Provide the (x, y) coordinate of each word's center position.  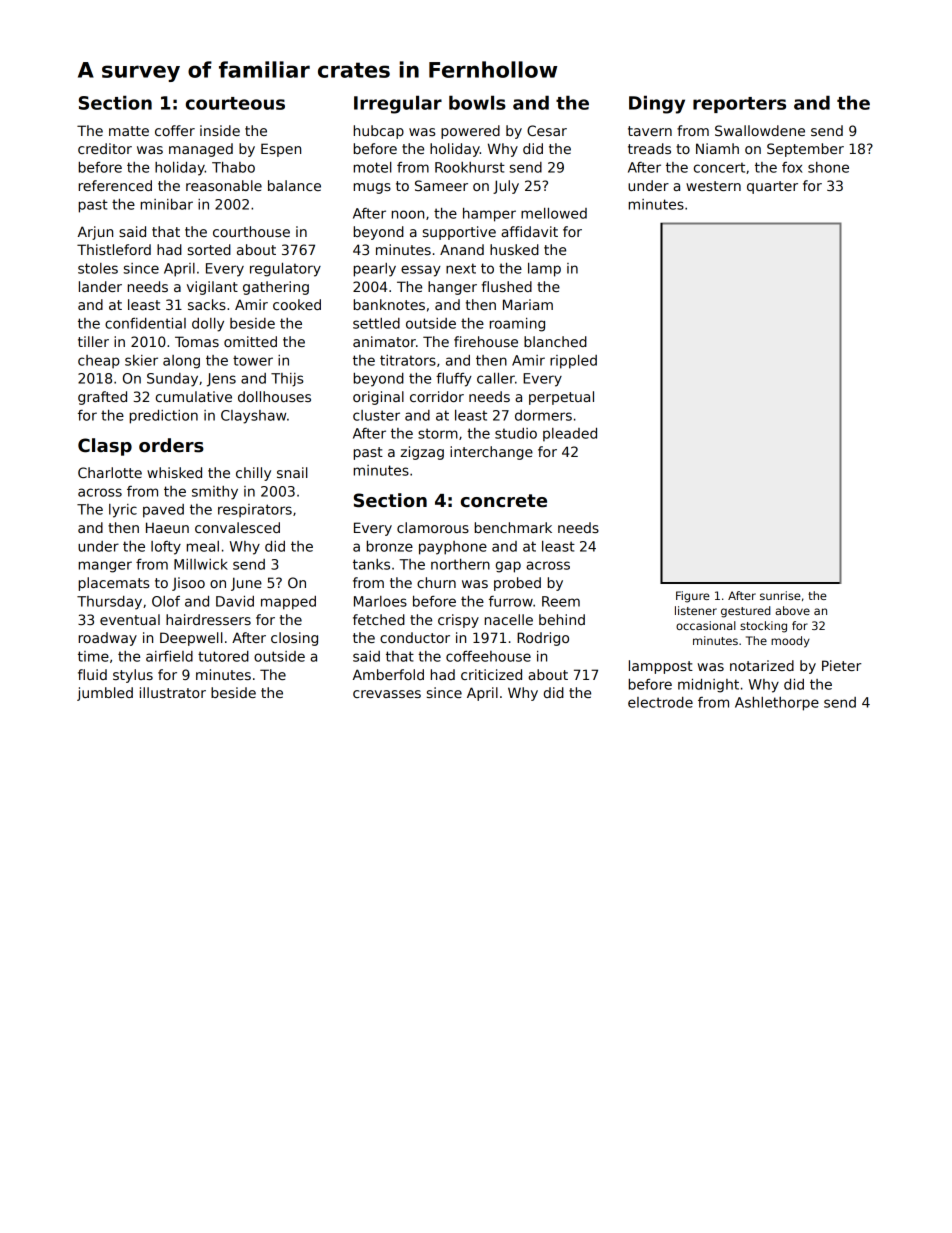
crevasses (387, 694)
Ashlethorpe (777, 704)
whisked (174, 472)
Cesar (547, 130)
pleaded (570, 435)
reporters (739, 105)
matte (129, 131)
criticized (491, 674)
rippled (573, 362)
